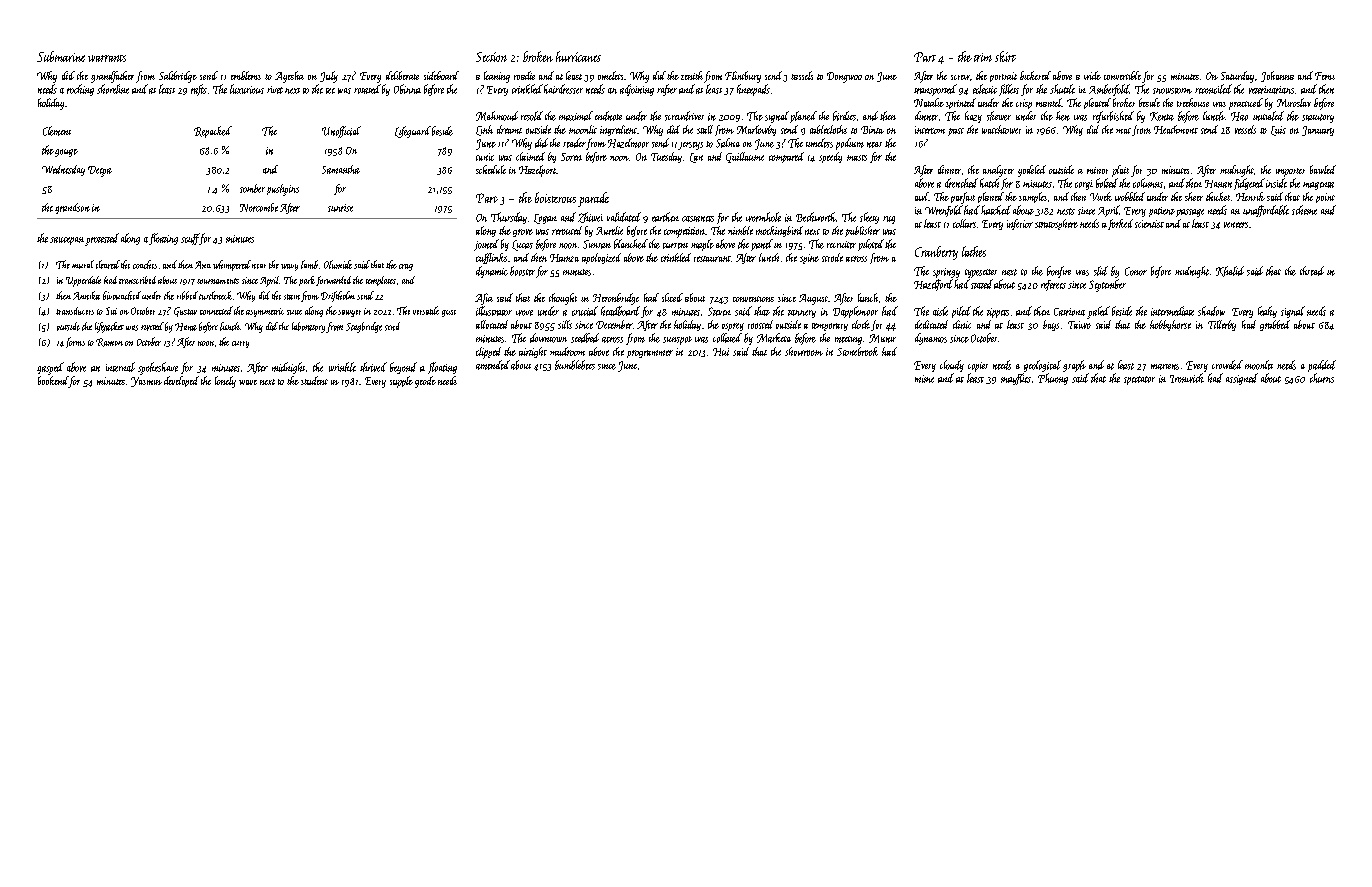 The height and width of the screenshot is (887, 1372). Describe the element at coordinates (802, 75) in the screenshot. I see `tassels` at that location.
